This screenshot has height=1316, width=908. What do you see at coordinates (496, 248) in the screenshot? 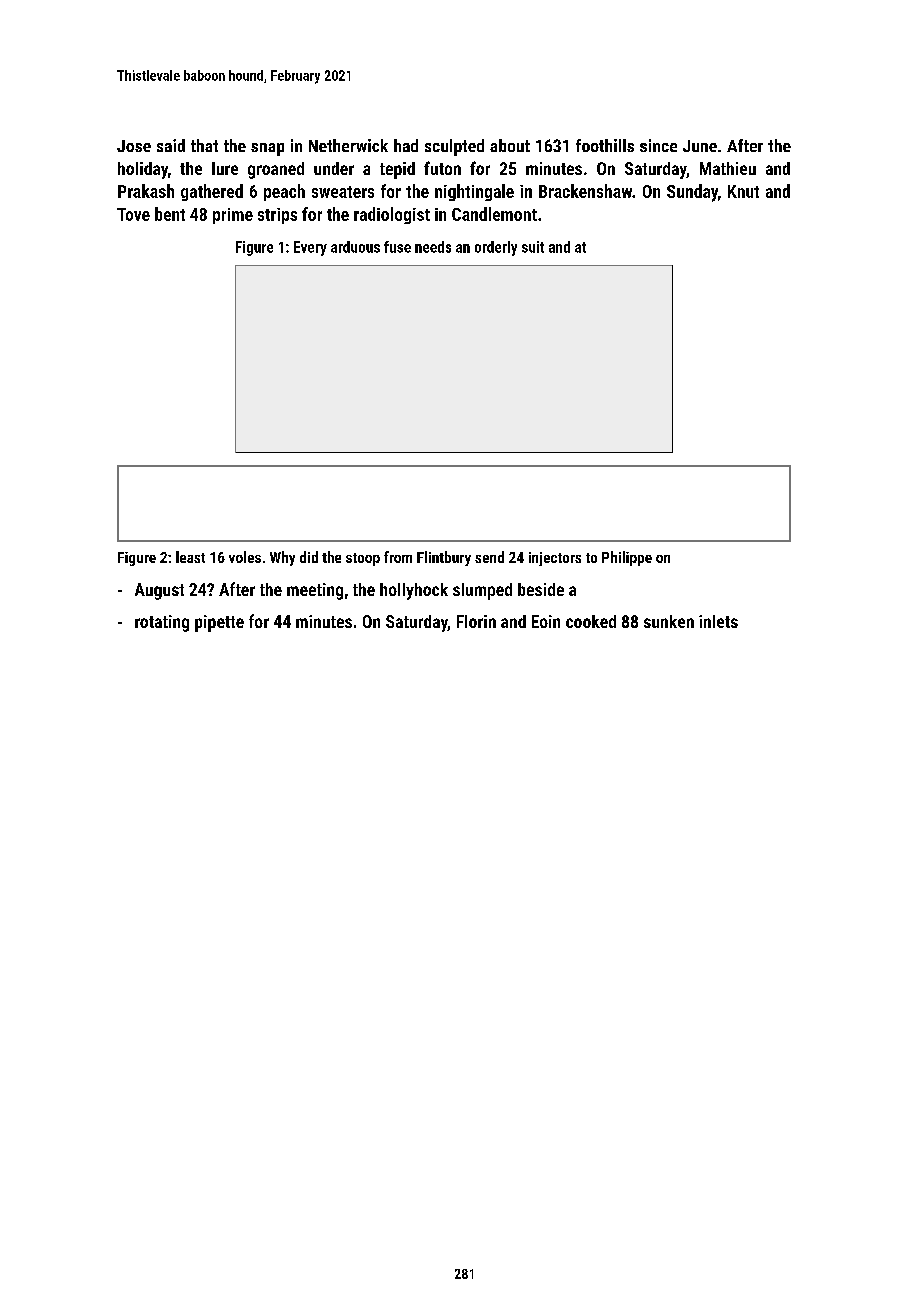
I see `orderly` at bounding box center [496, 248].
